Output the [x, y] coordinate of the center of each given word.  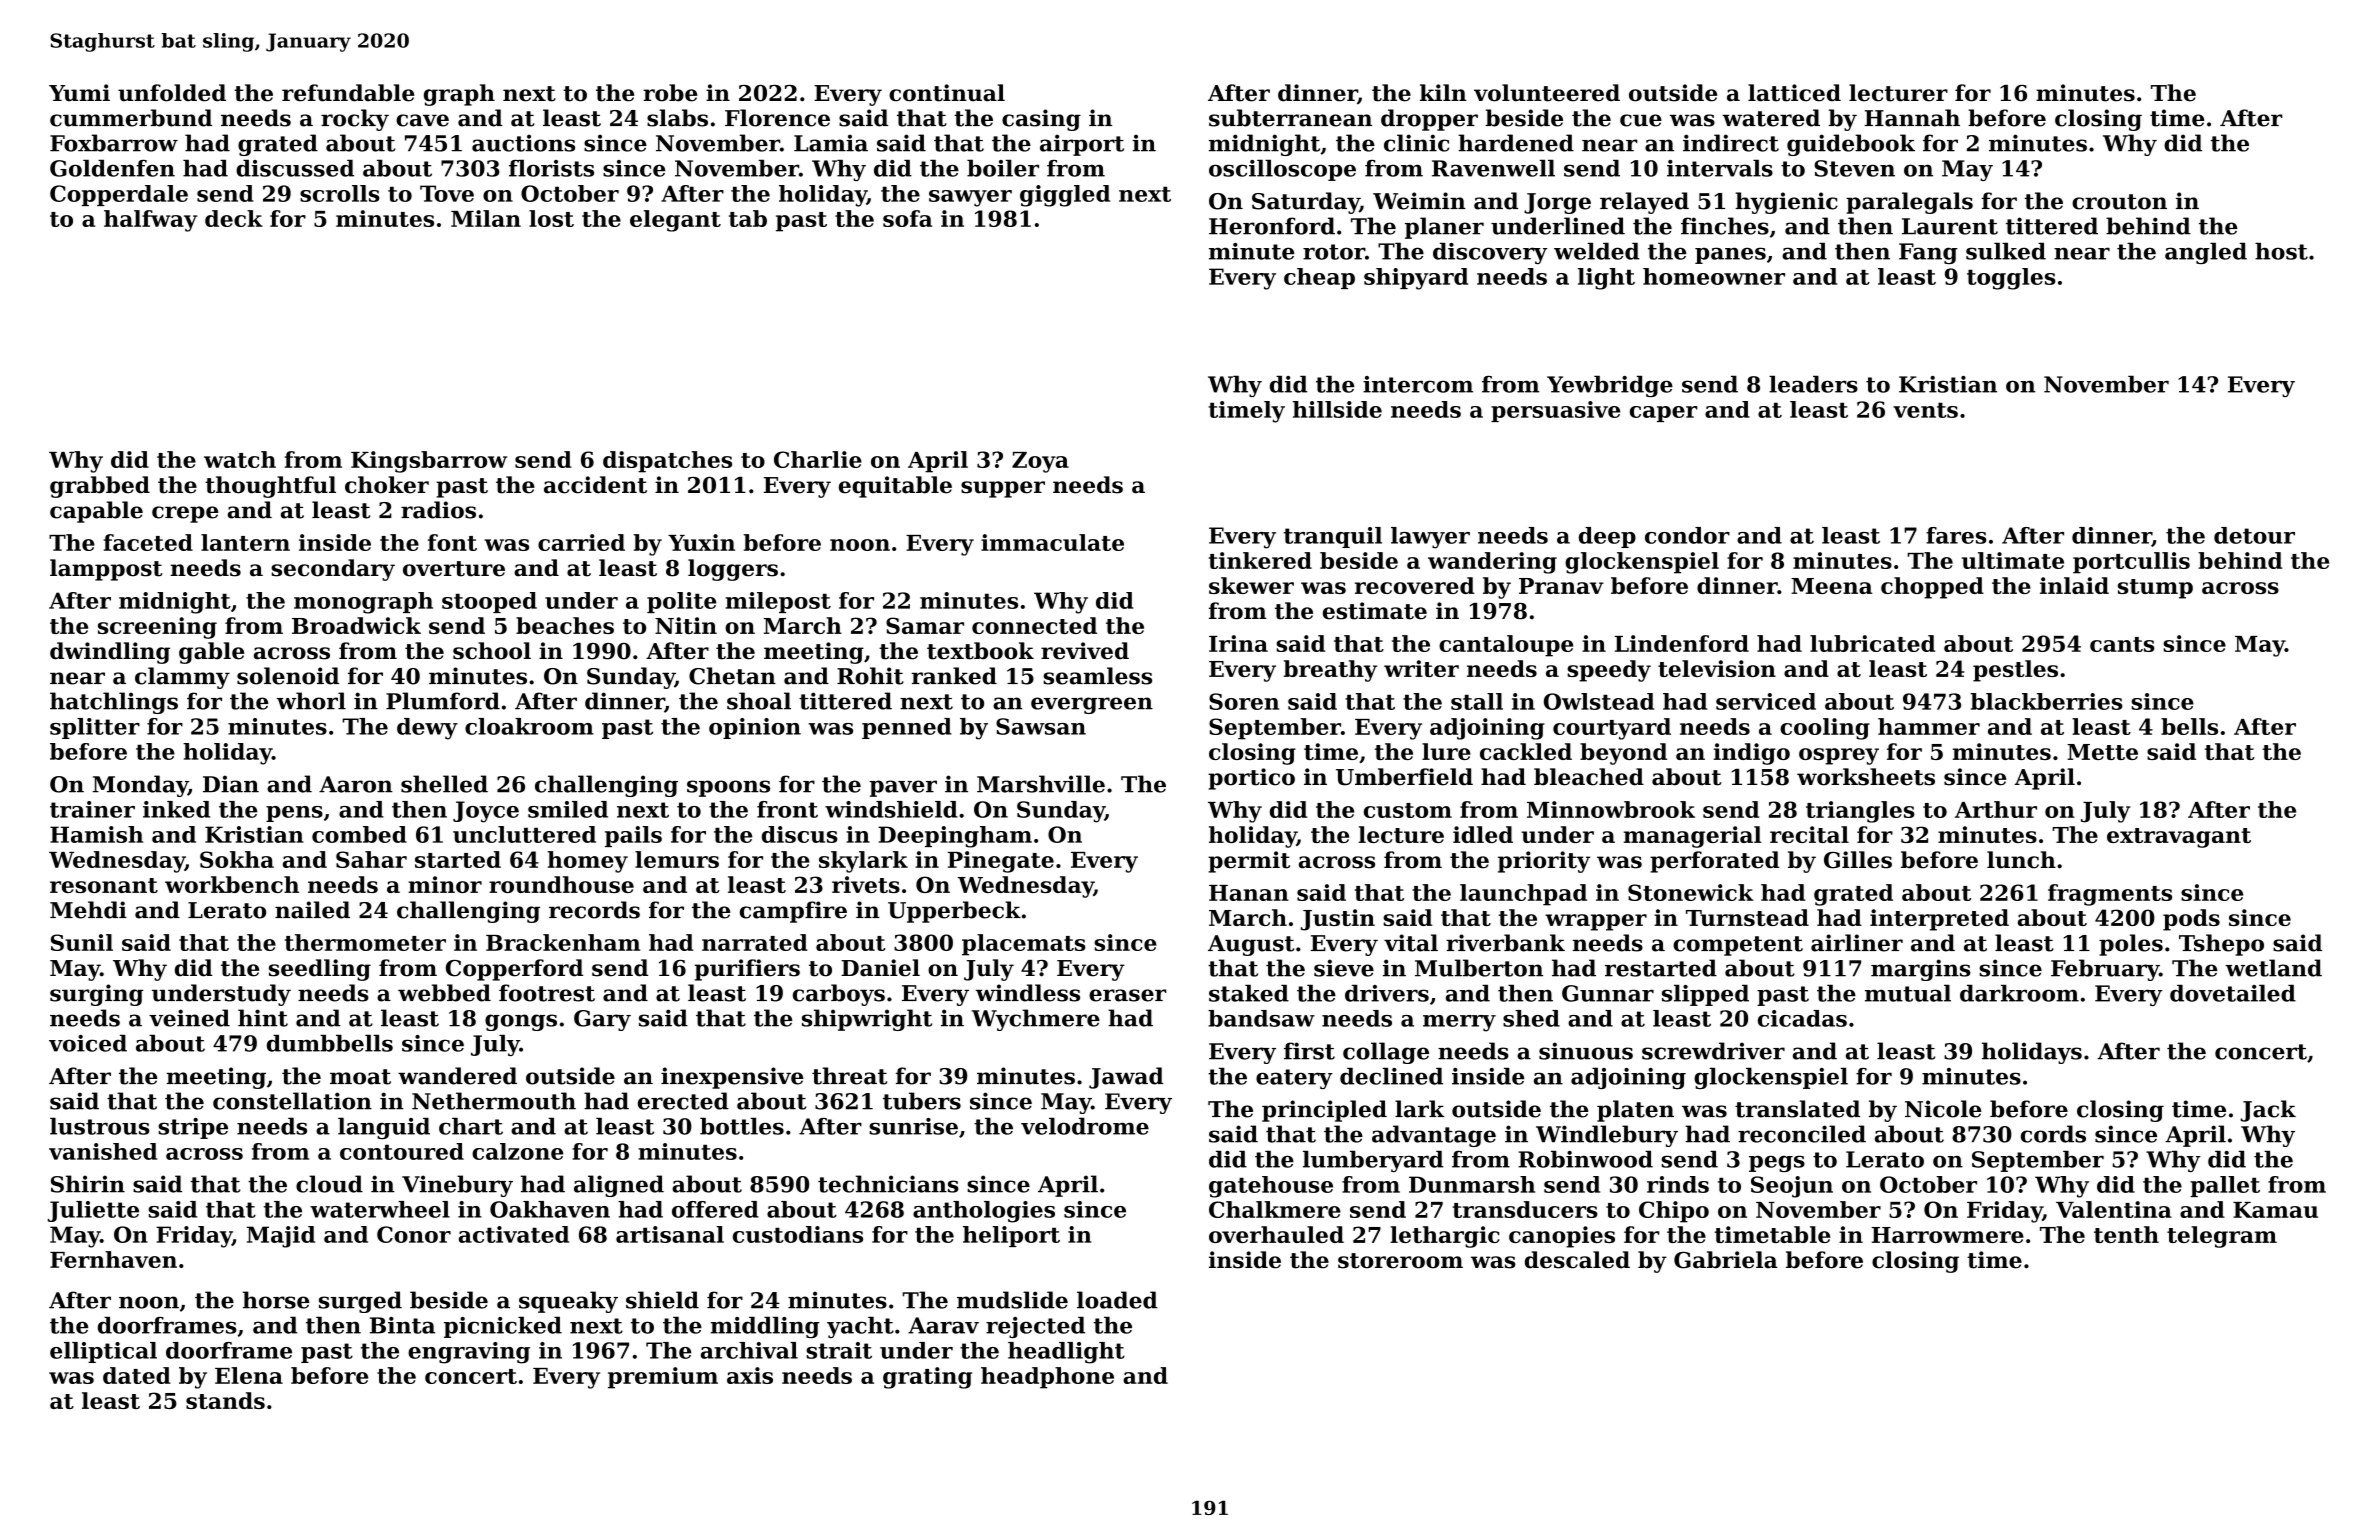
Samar [925, 625]
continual [947, 93]
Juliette [93, 1211]
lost [551, 218]
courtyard [1612, 729]
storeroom [1400, 1261]
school [492, 651]
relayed [1644, 203]
